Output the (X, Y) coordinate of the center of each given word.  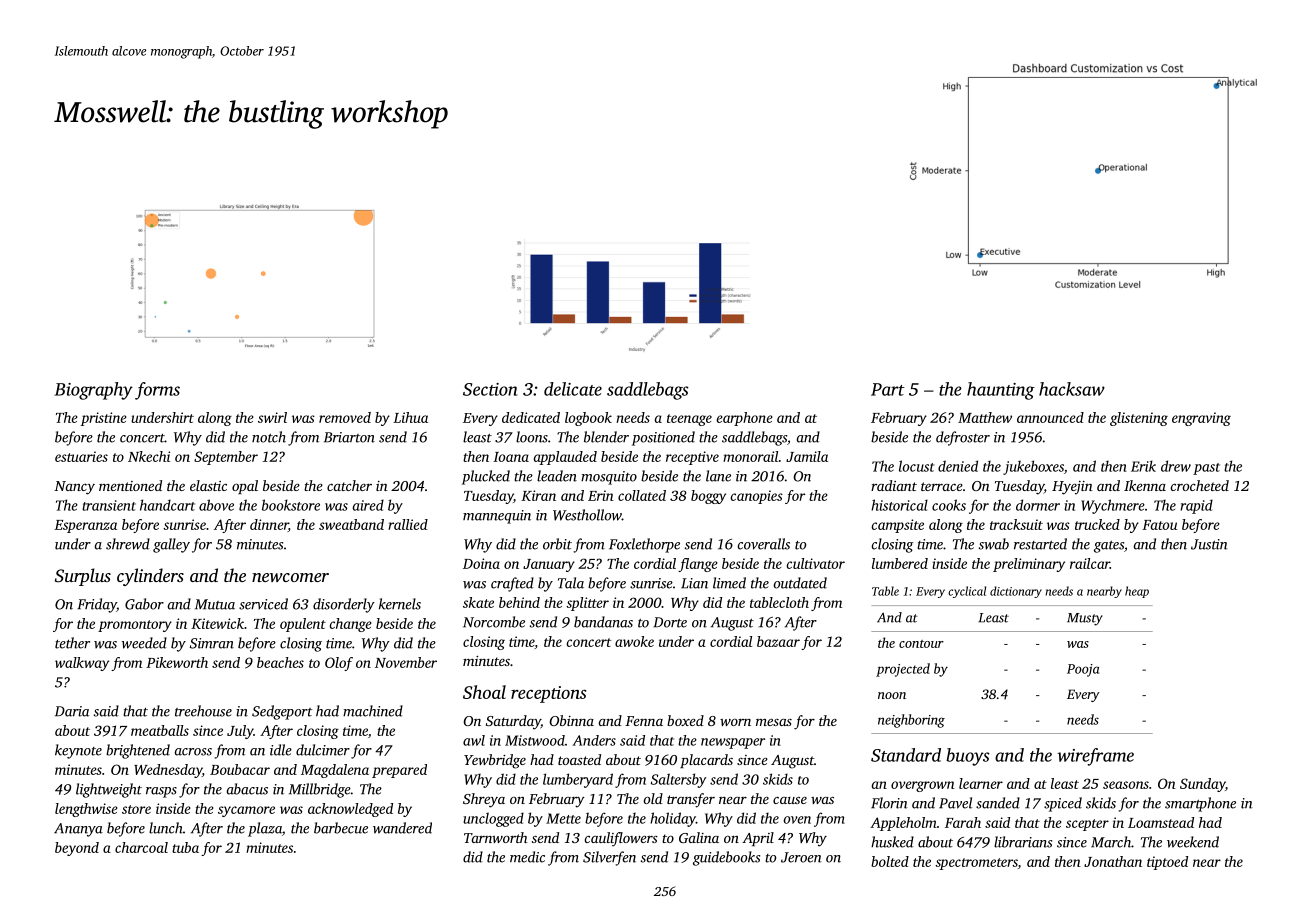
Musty (1085, 619)
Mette (563, 818)
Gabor (144, 604)
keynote (78, 751)
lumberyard (578, 780)
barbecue (341, 828)
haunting (1001, 391)
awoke (634, 641)
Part (888, 389)
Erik (1143, 466)
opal (245, 487)
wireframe (1095, 757)
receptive (692, 458)
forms (157, 391)
